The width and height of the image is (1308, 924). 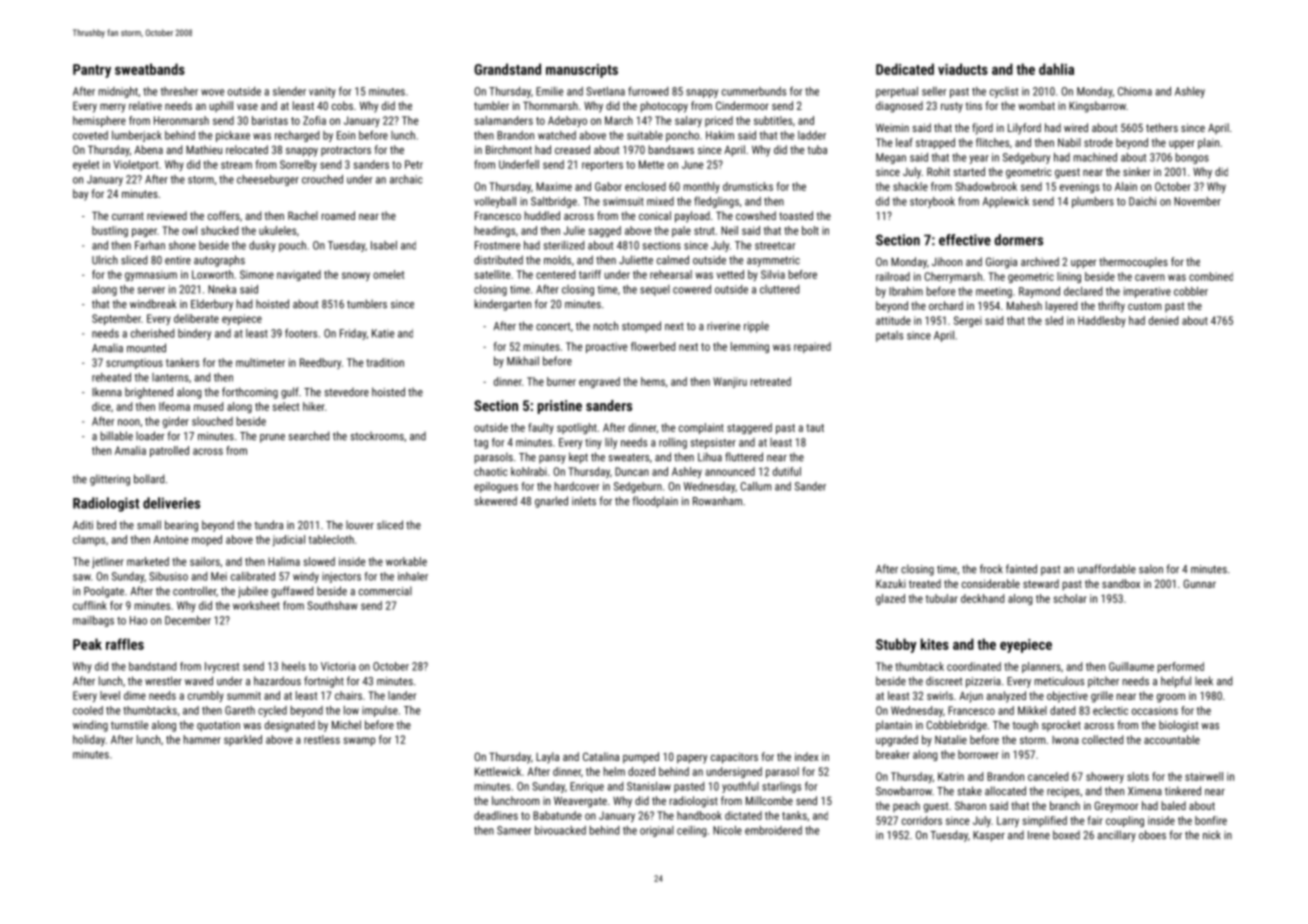 What do you see at coordinates (360, 525) in the image?
I see `louver` at bounding box center [360, 525].
